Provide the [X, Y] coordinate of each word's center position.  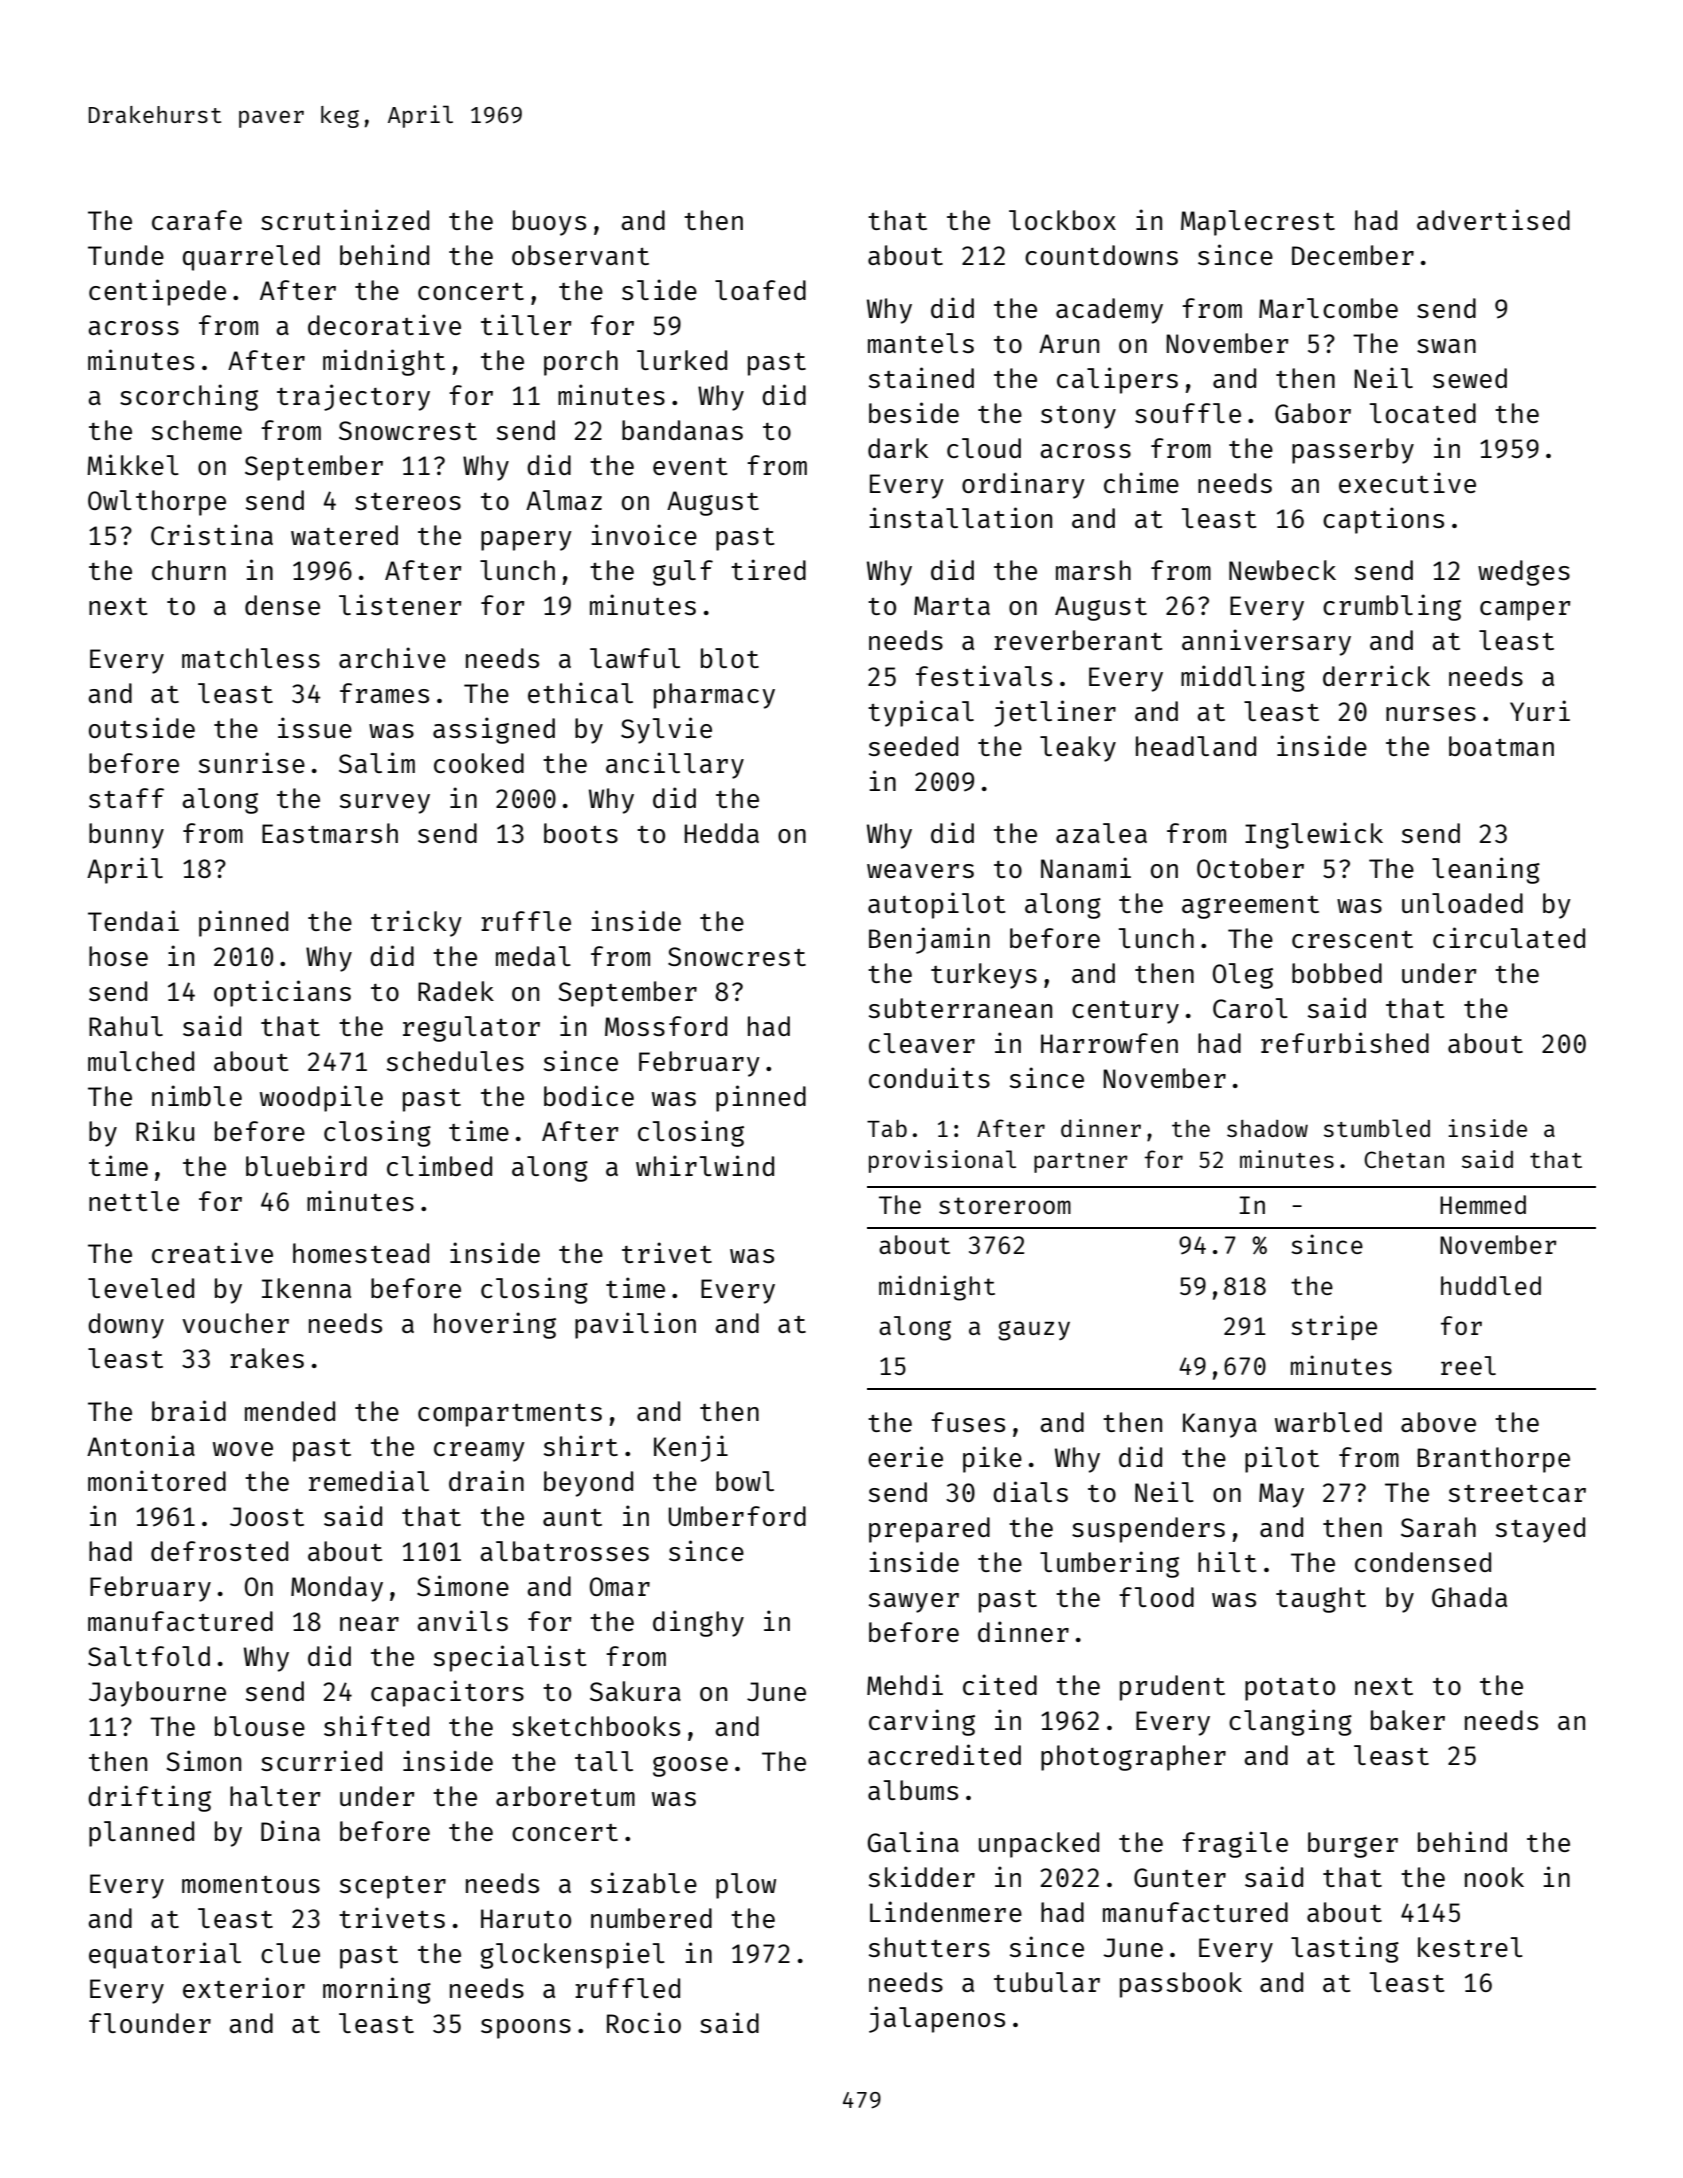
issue [315, 727]
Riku [165, 1130]
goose [690, 1766]
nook [1494, 1877]
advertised [1493, 219]
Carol [1250, 1008]
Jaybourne [157, 1694]
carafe [197, 220]
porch [581, 363]
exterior [244, 1987]
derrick [1376, 675]
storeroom [1005, 1205]
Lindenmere [946, 1911]
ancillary [675, 765]
